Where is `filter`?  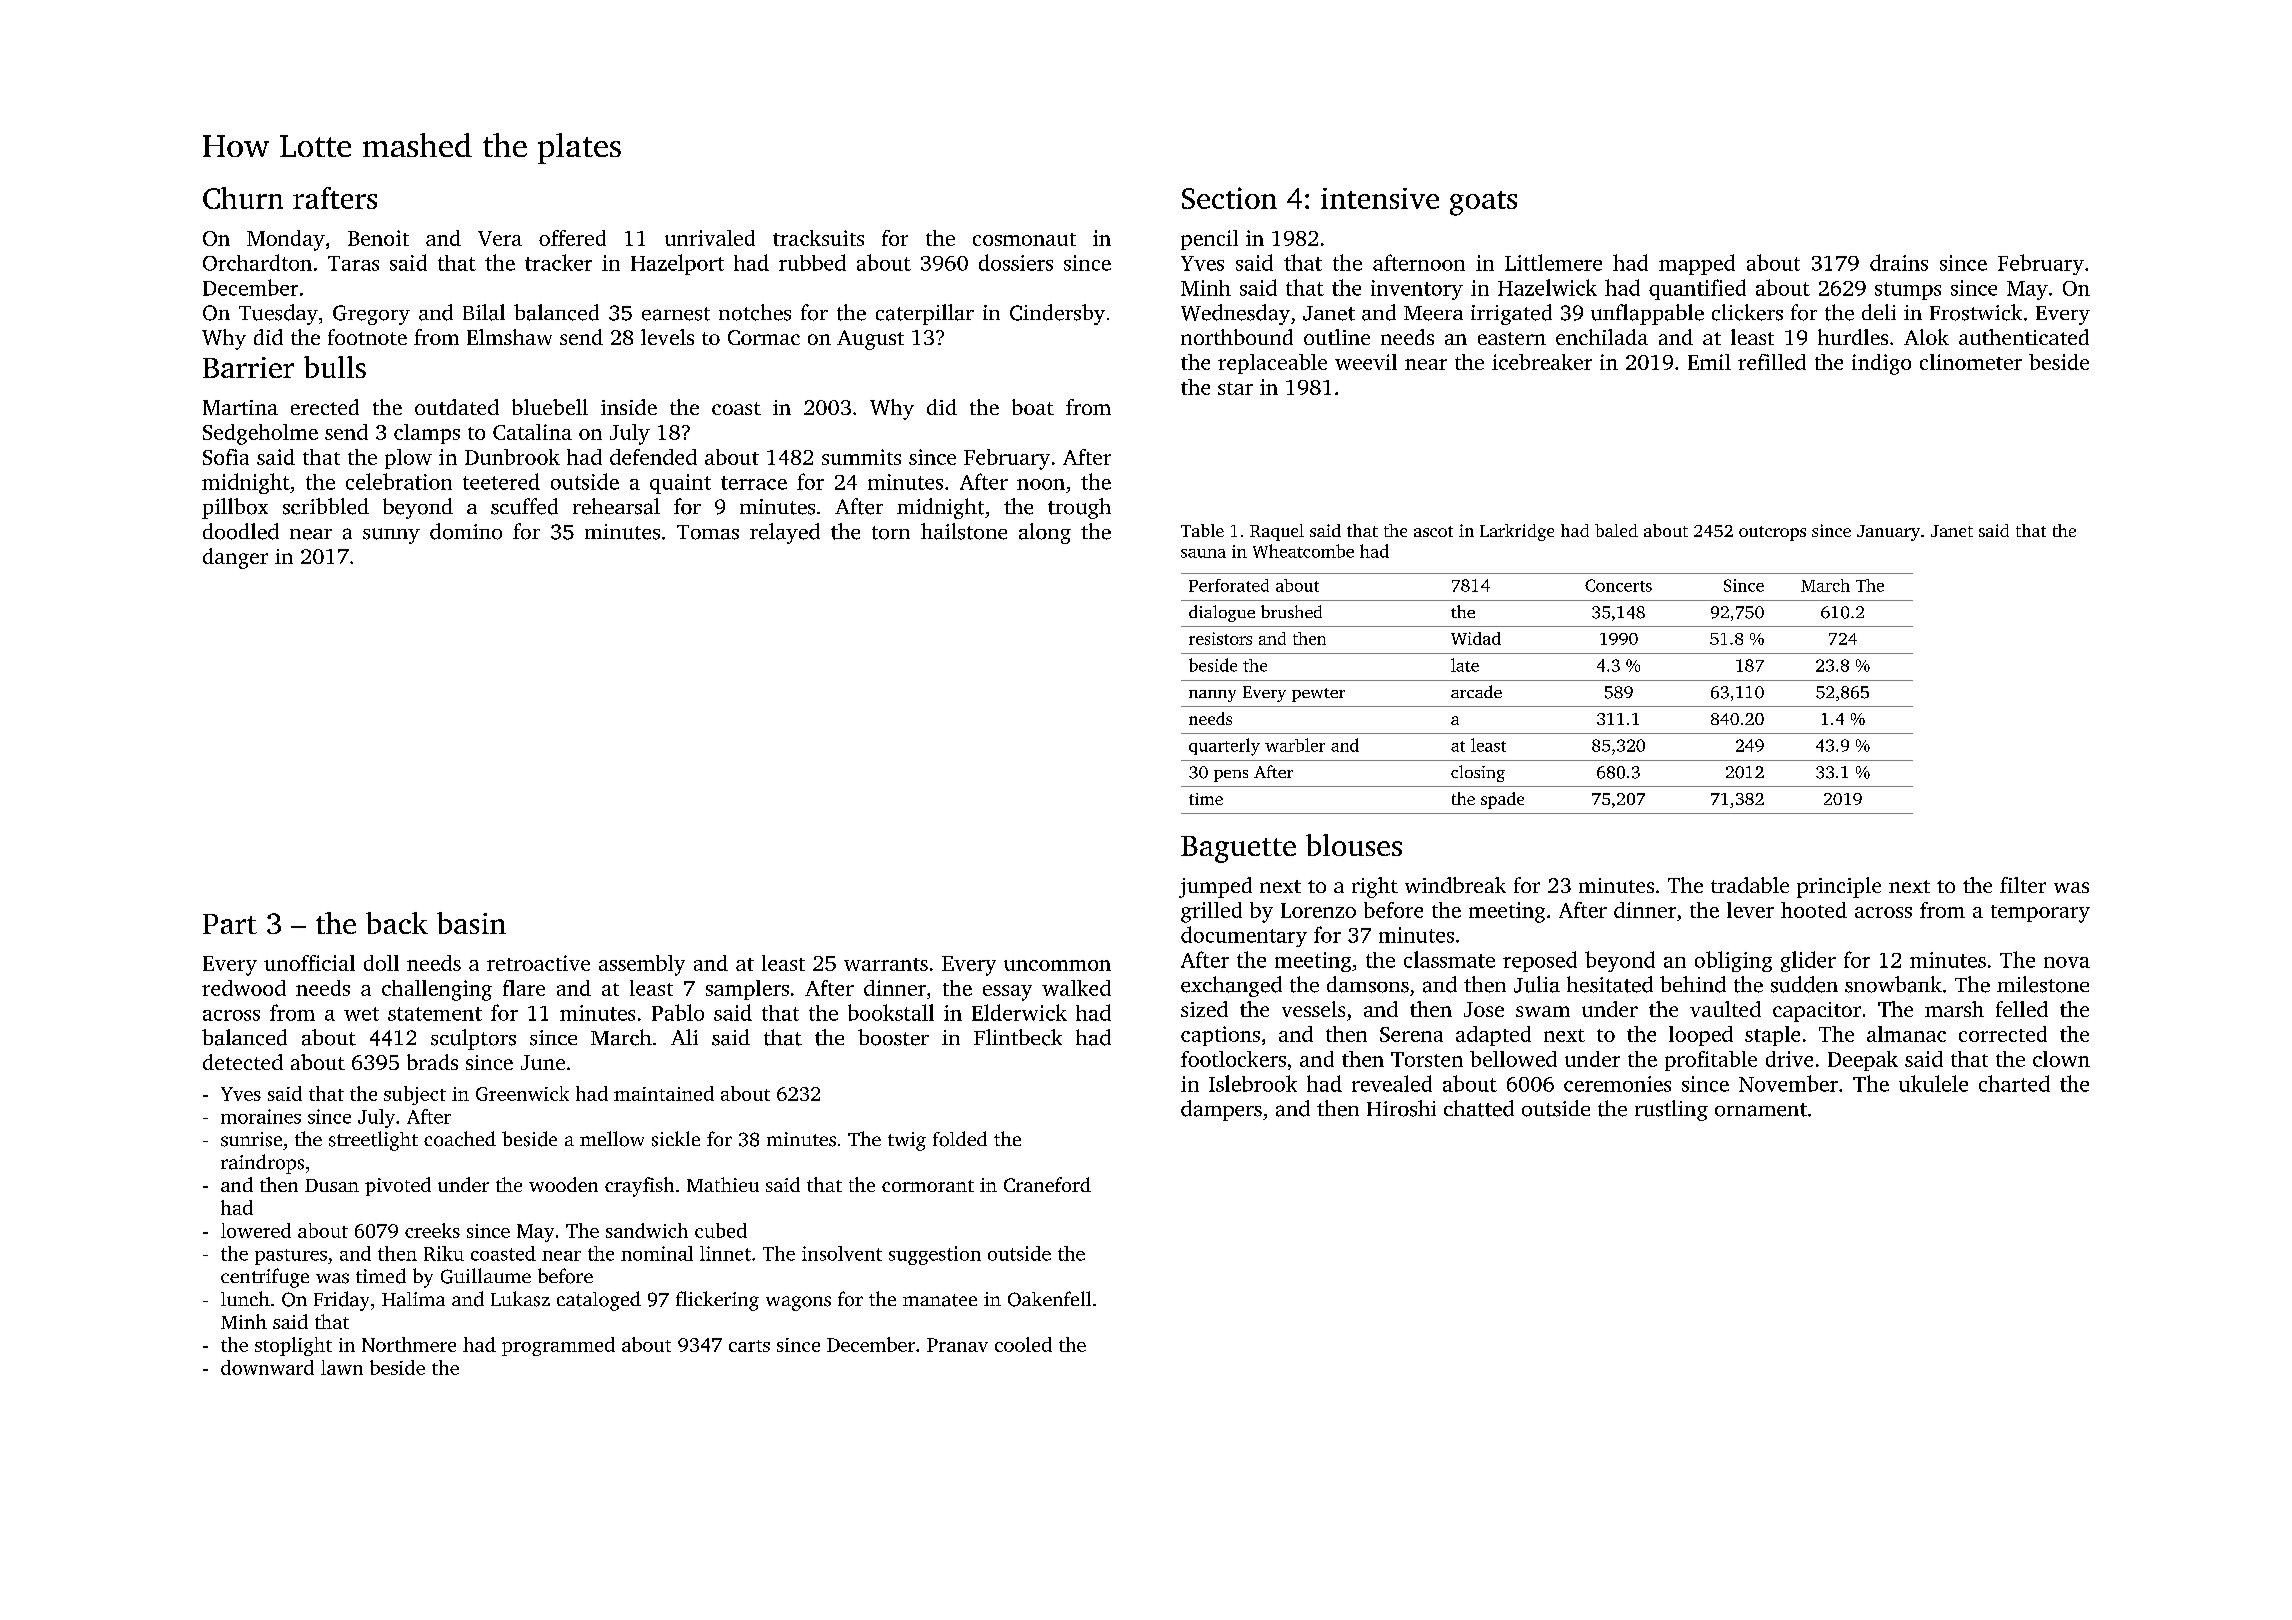
filter is located at coordinates (2023, 885).
